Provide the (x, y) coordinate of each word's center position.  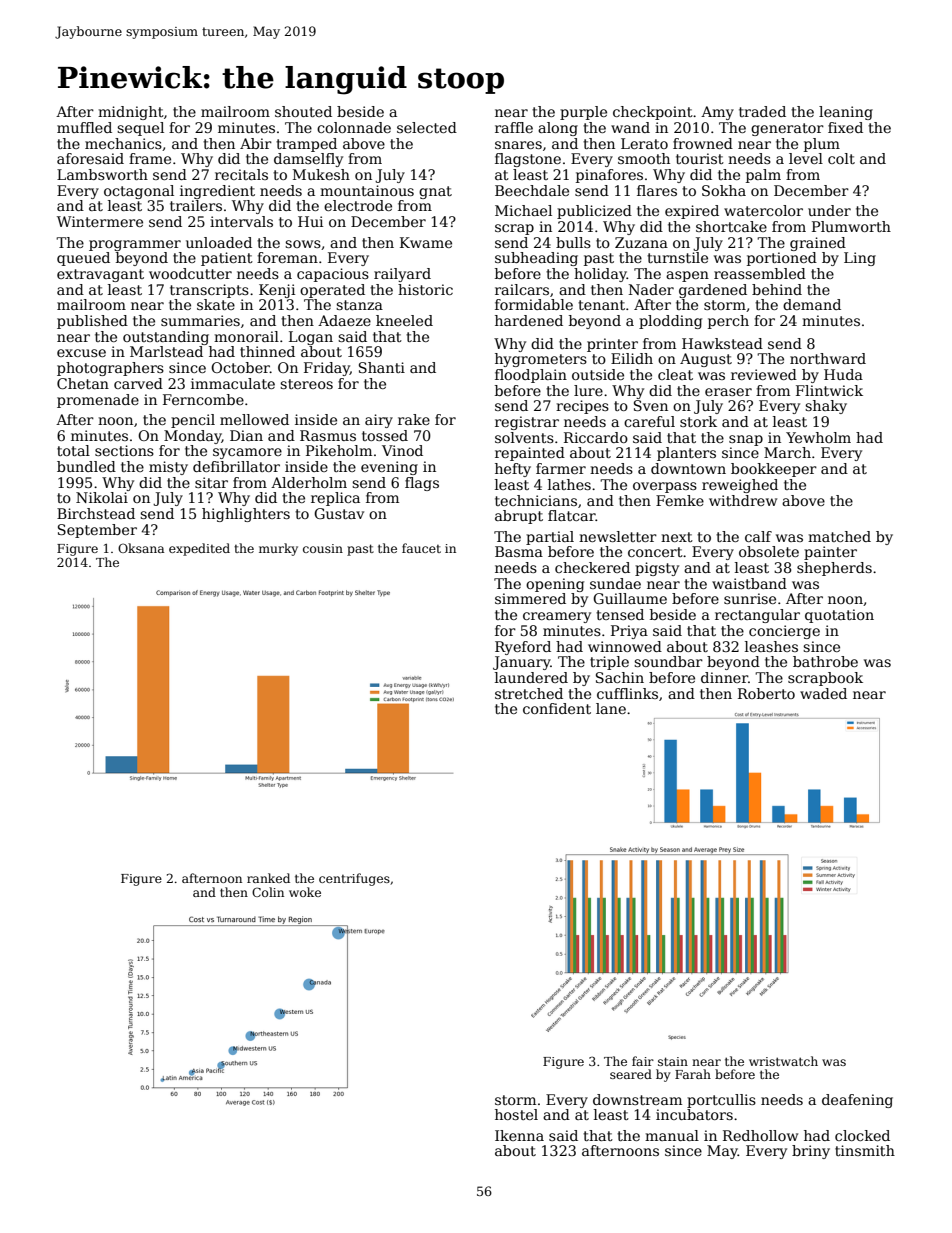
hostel (516, 1114)
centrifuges (354, 879)
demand (812, 304)
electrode (358, 205)
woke (305, 892)
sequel (140, 129)
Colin (268, 892)
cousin (323, 548)
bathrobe (825, 661)
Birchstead (96, 513)
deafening (857, 1101)
